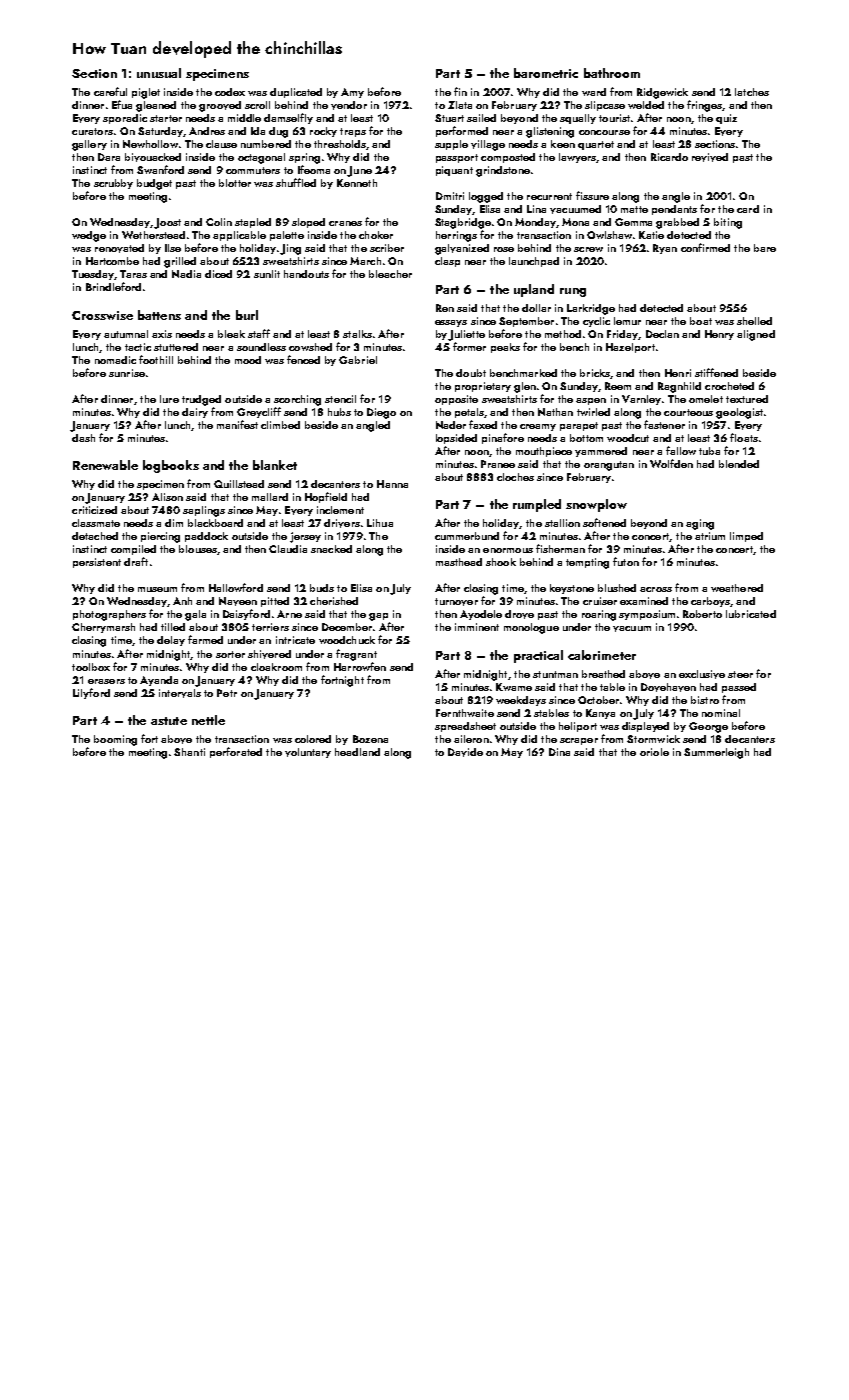  I want to click on duplicated, so click(296, 93).
